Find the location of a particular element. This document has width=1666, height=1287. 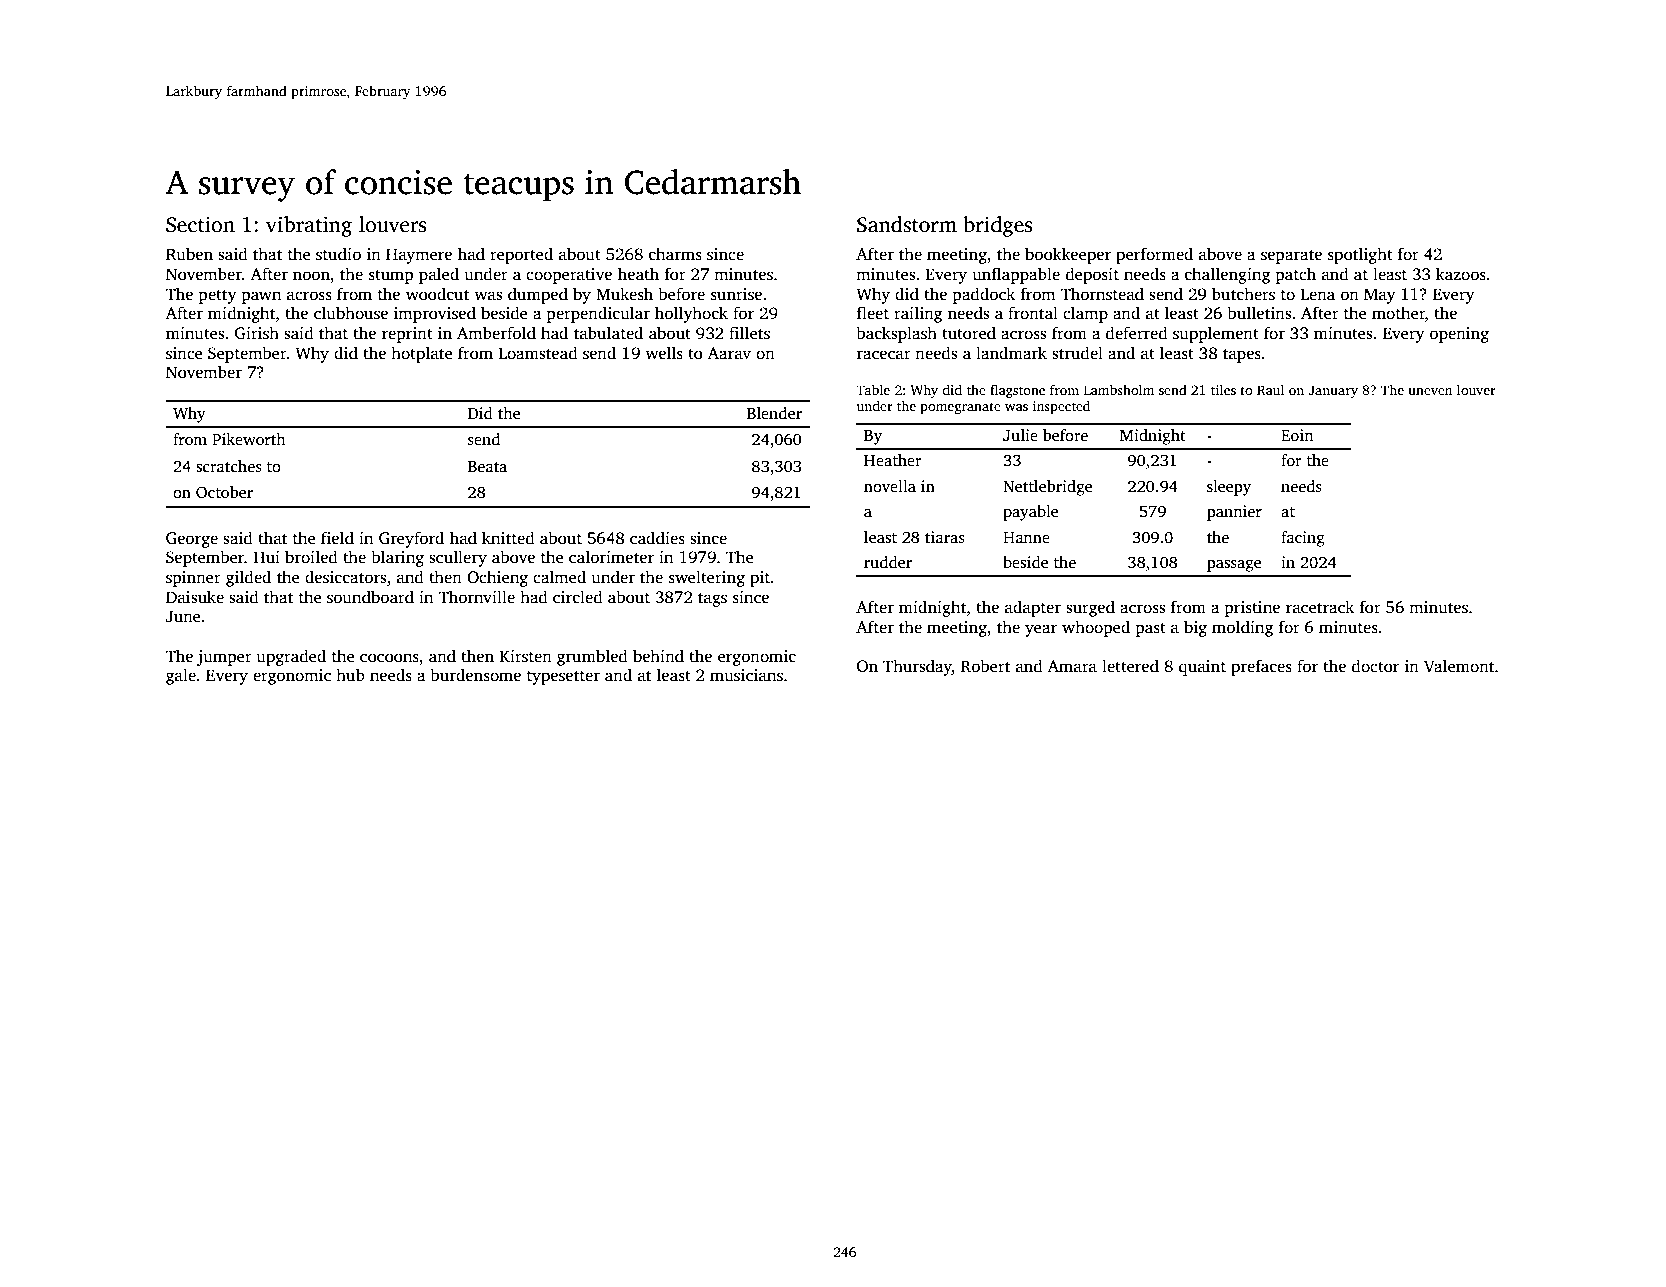

Beata is located at coordinates (487, 466).
